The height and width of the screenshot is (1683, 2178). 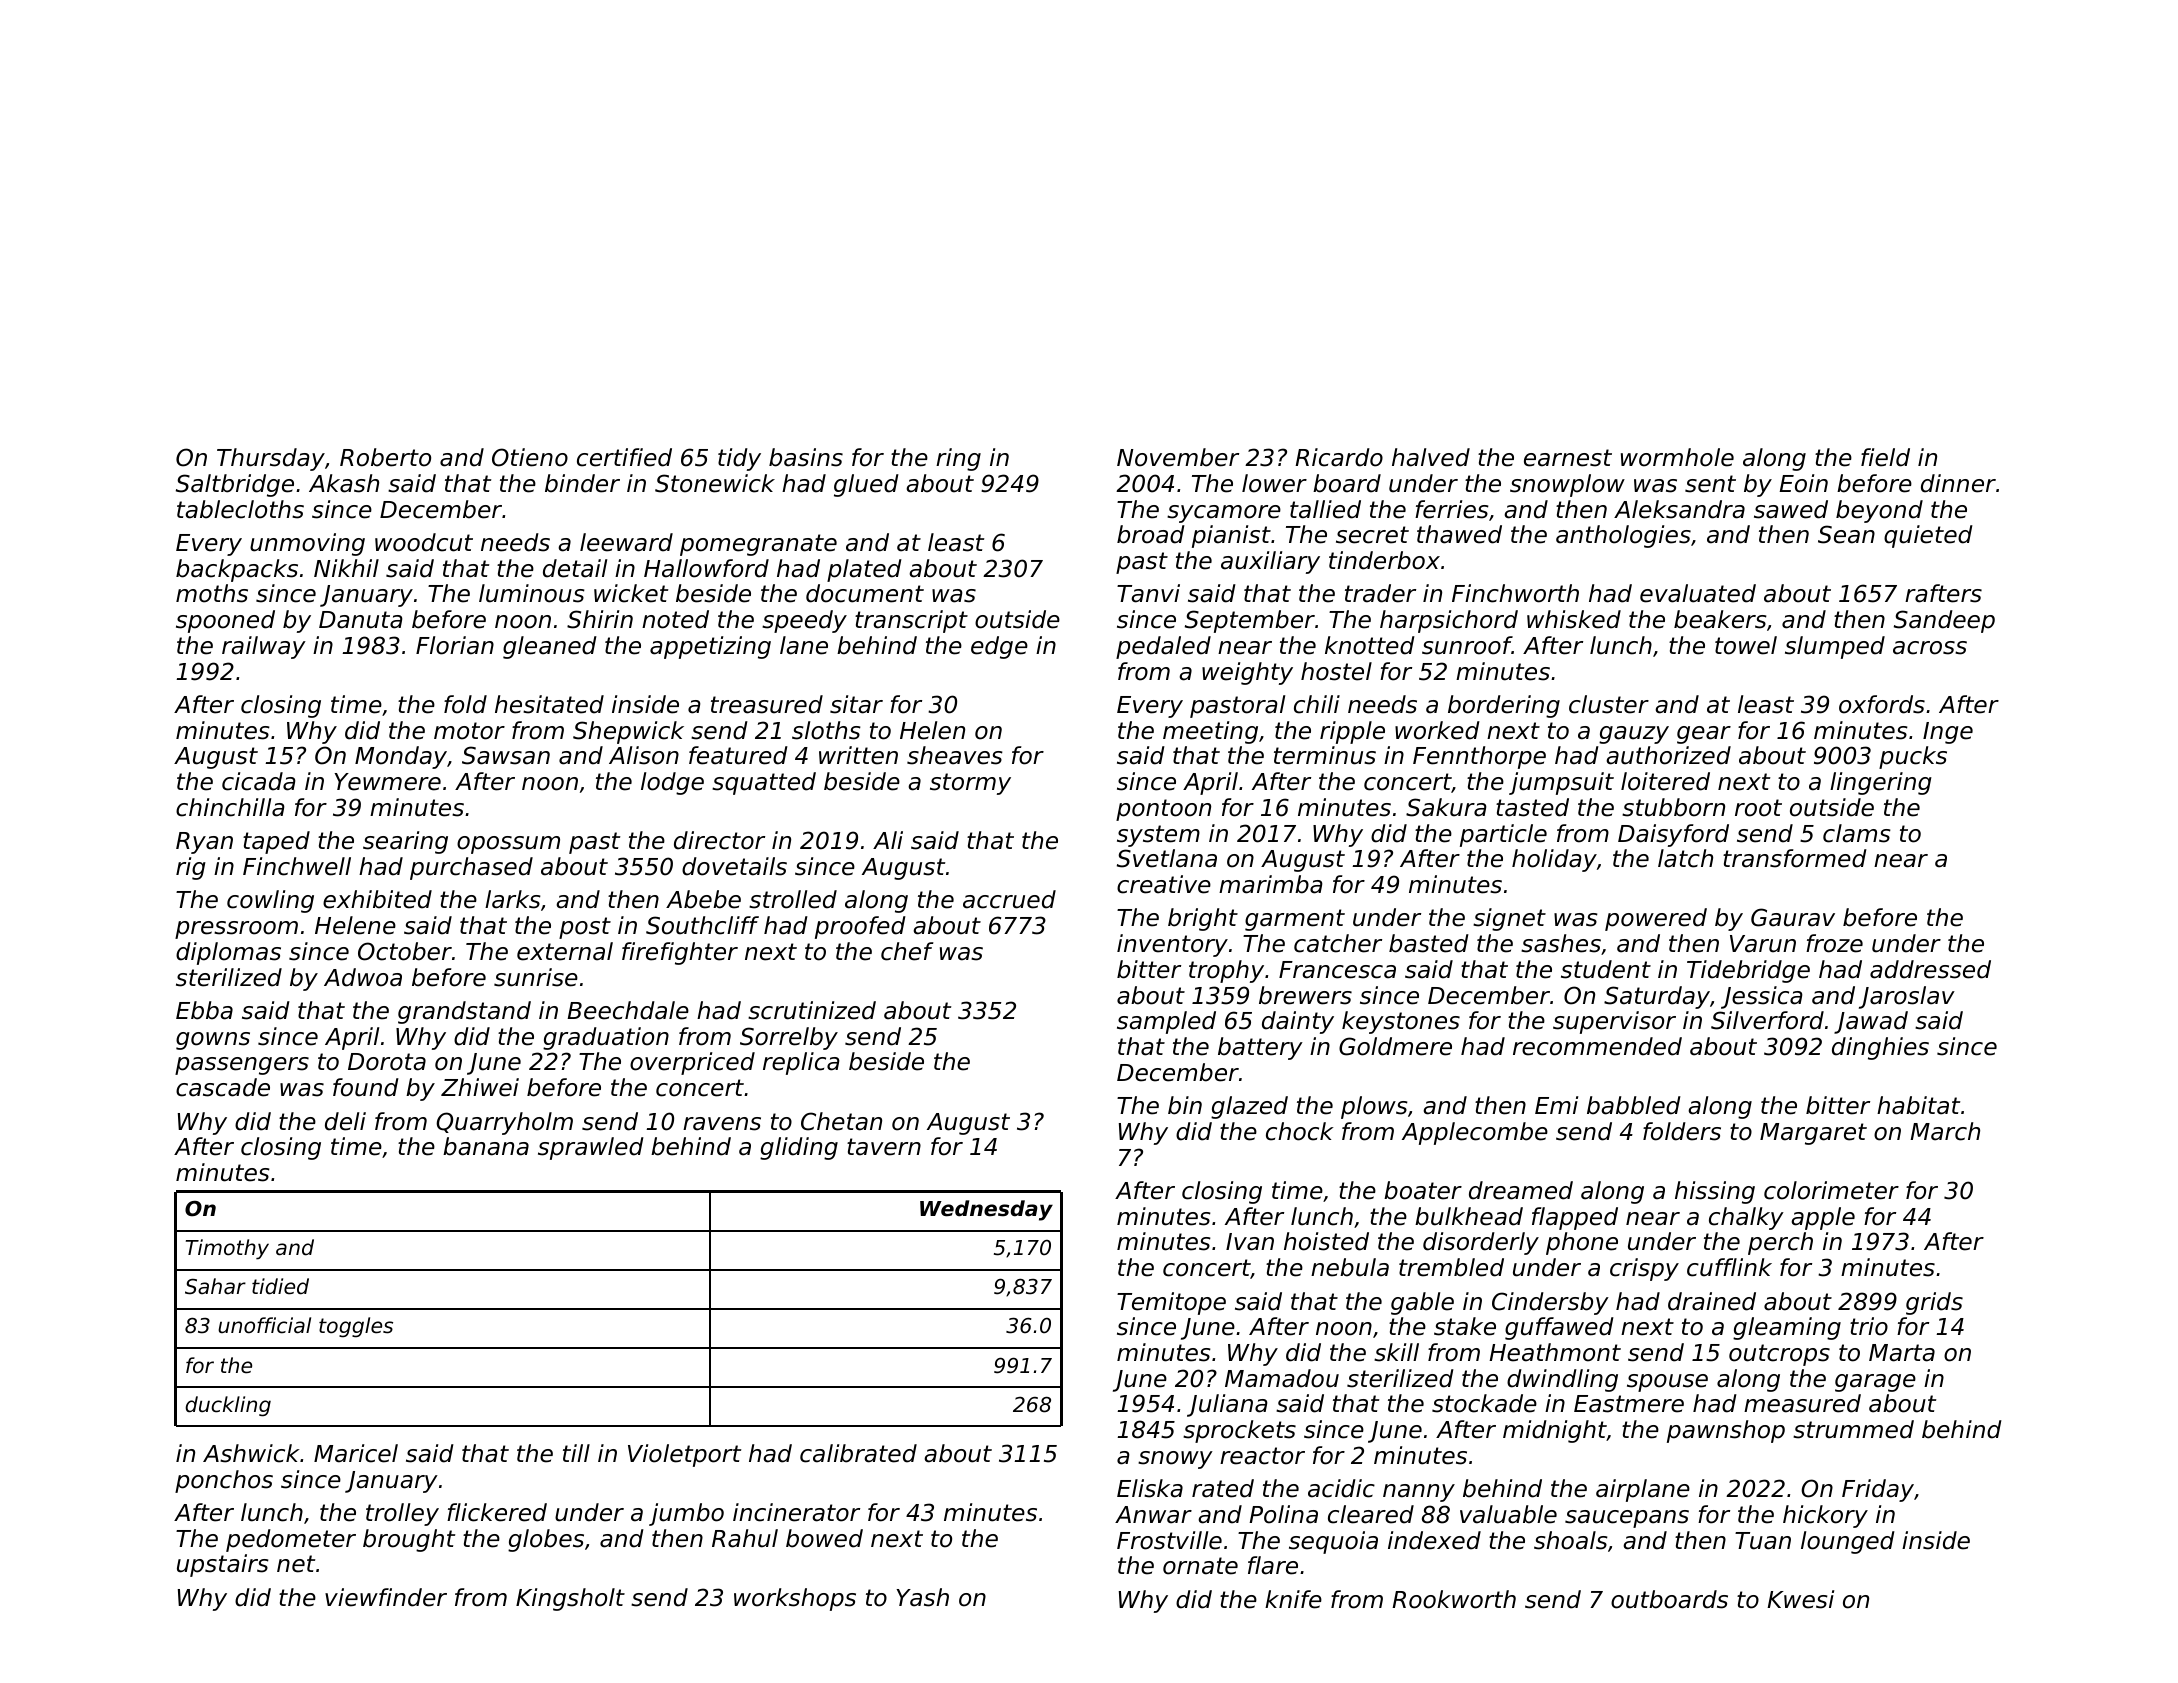 I want to click on field, so click(x=1885, y=457).
